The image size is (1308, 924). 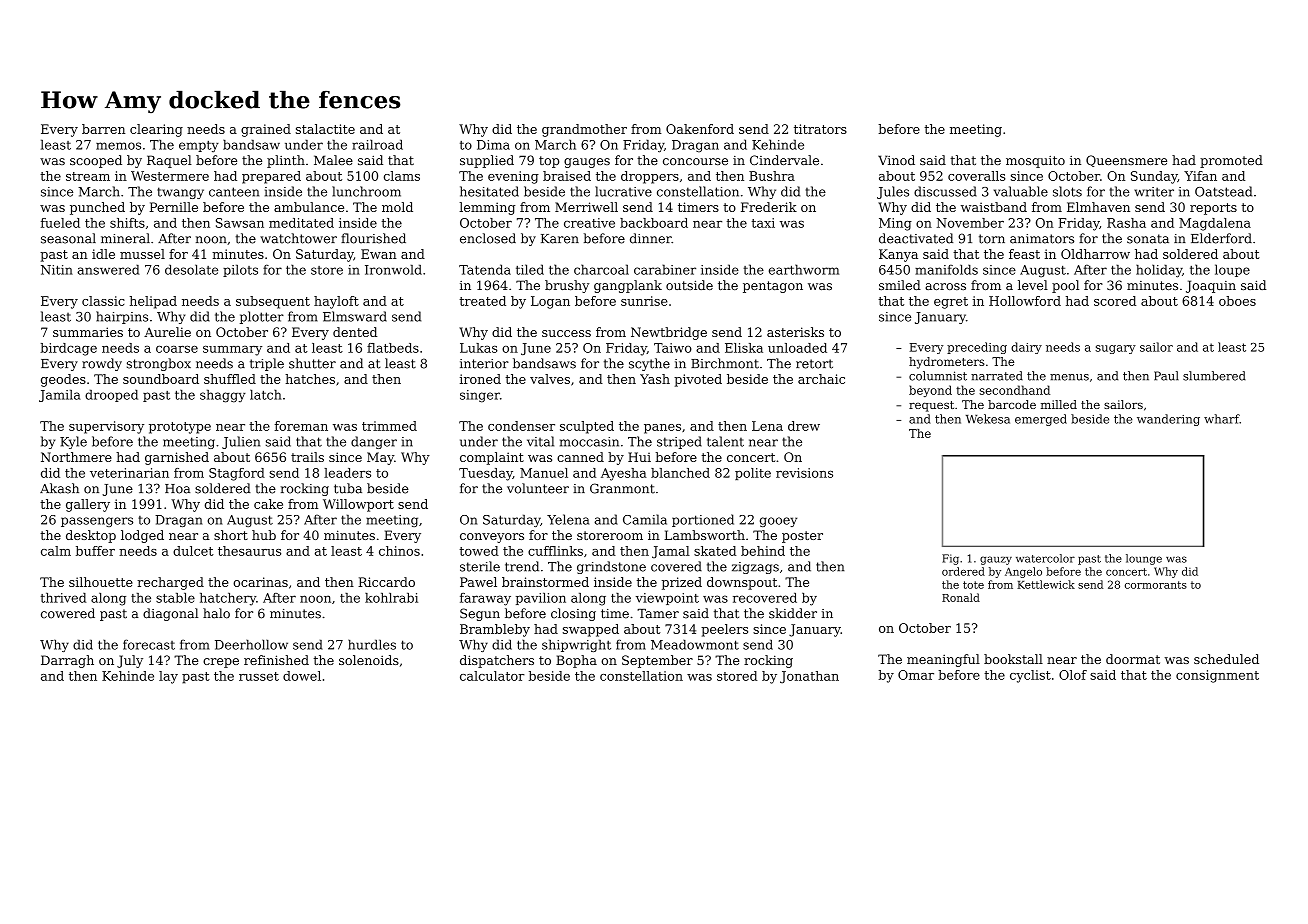 What do you see at coordinates (795, 332) in the image?
I see `asterisks` at bounding box center [795, 332].
